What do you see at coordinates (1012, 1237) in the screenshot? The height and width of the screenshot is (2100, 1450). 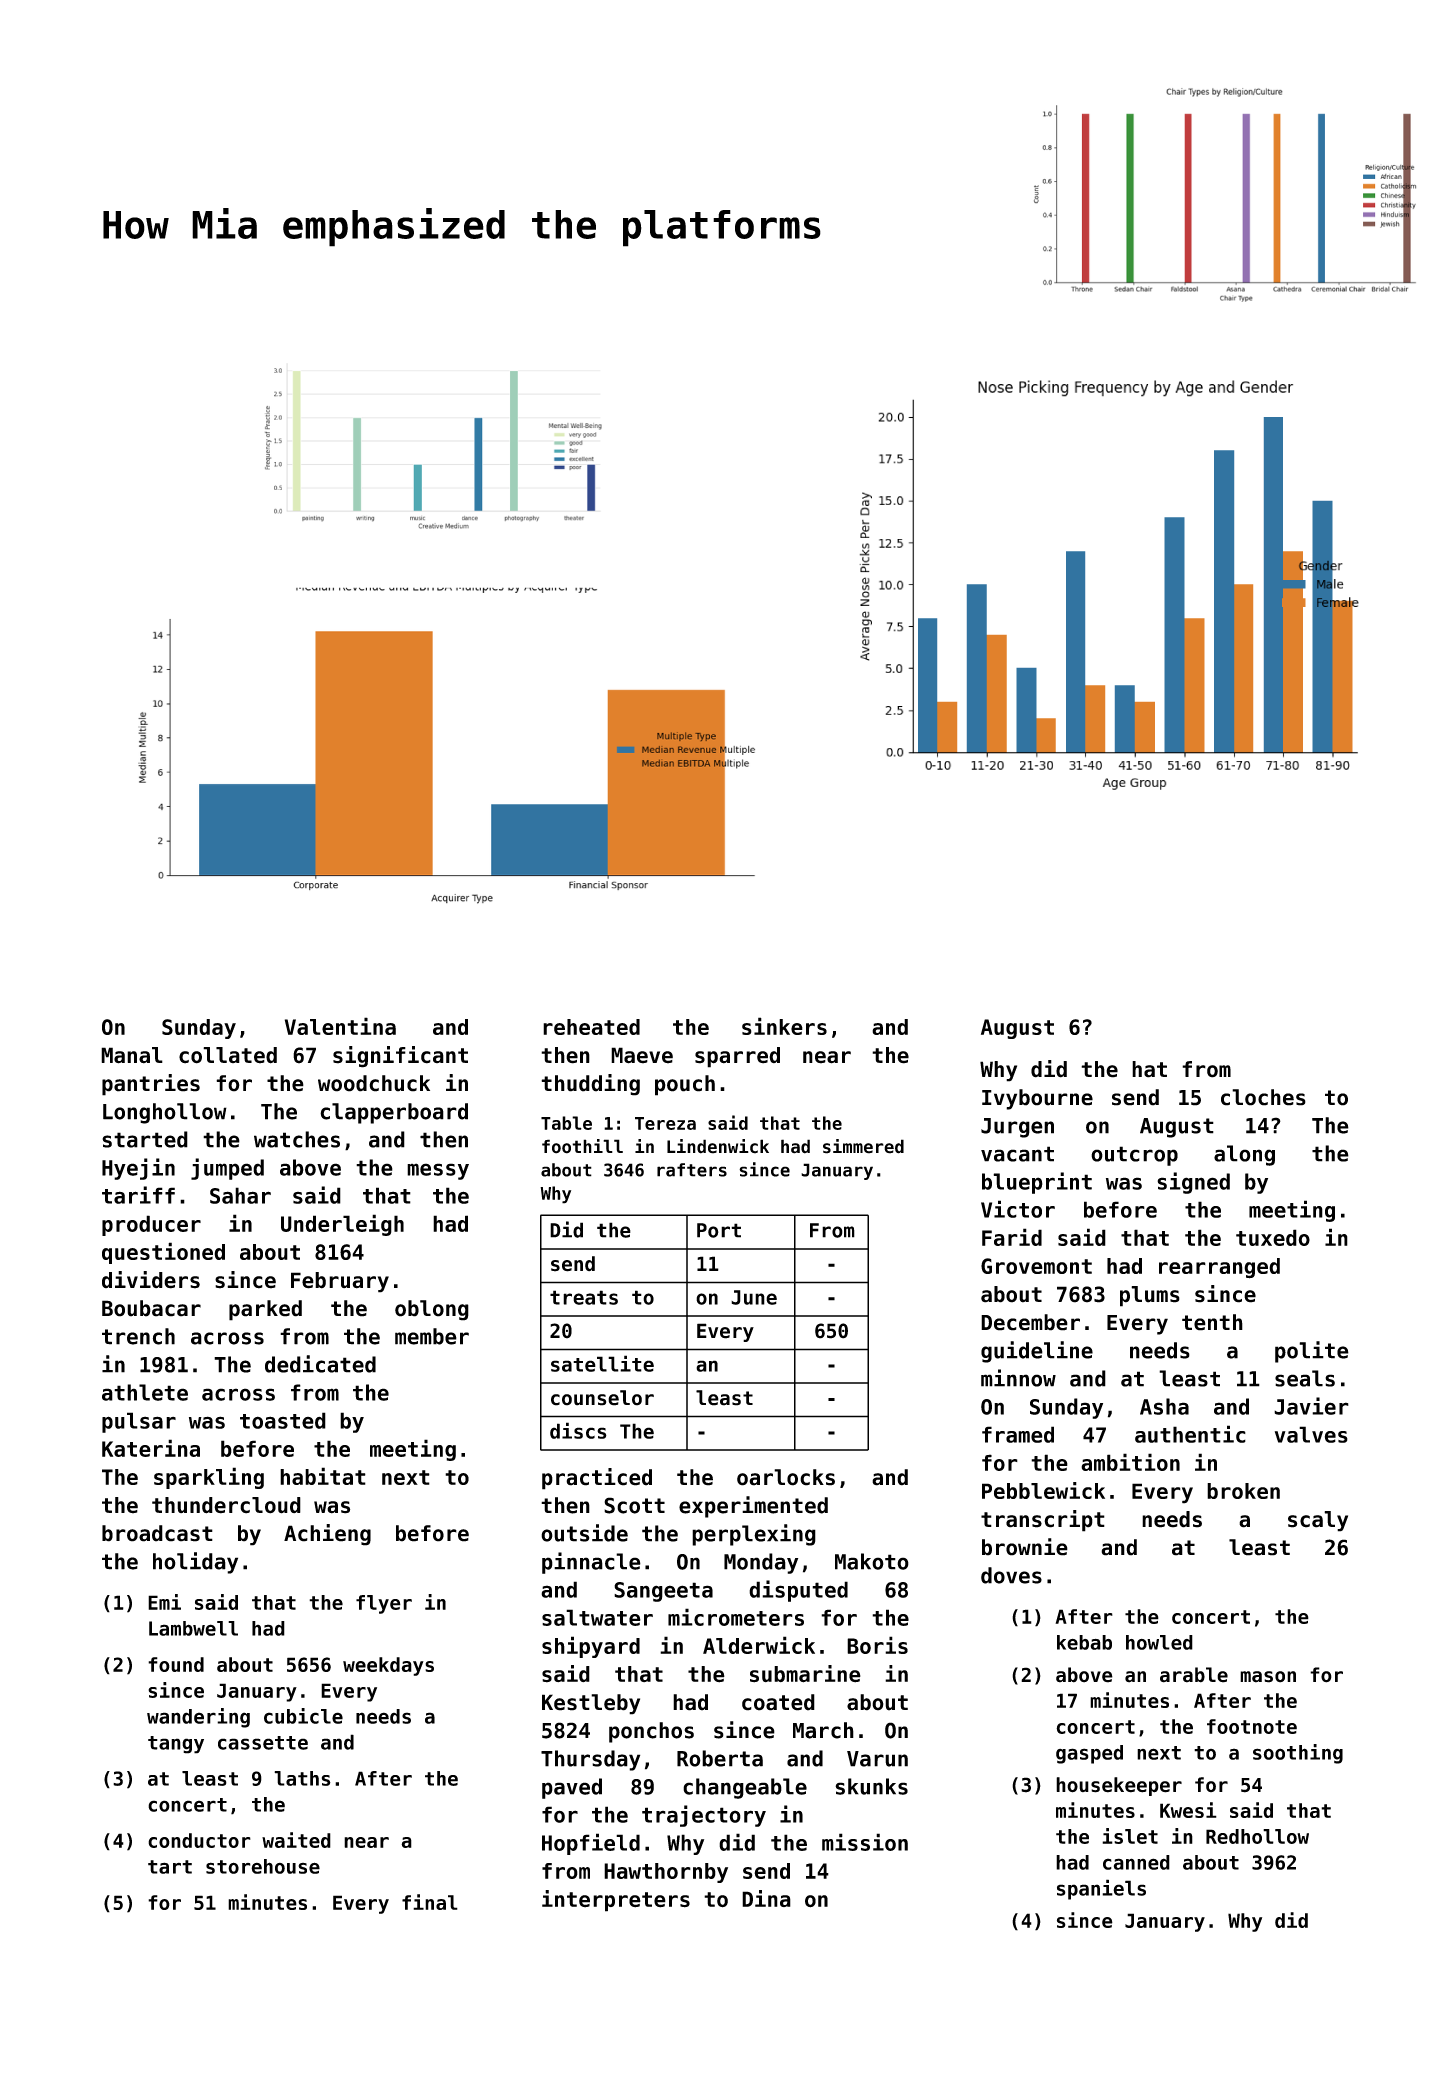 I see `Farid` at bounding box center [1012, 1237].
